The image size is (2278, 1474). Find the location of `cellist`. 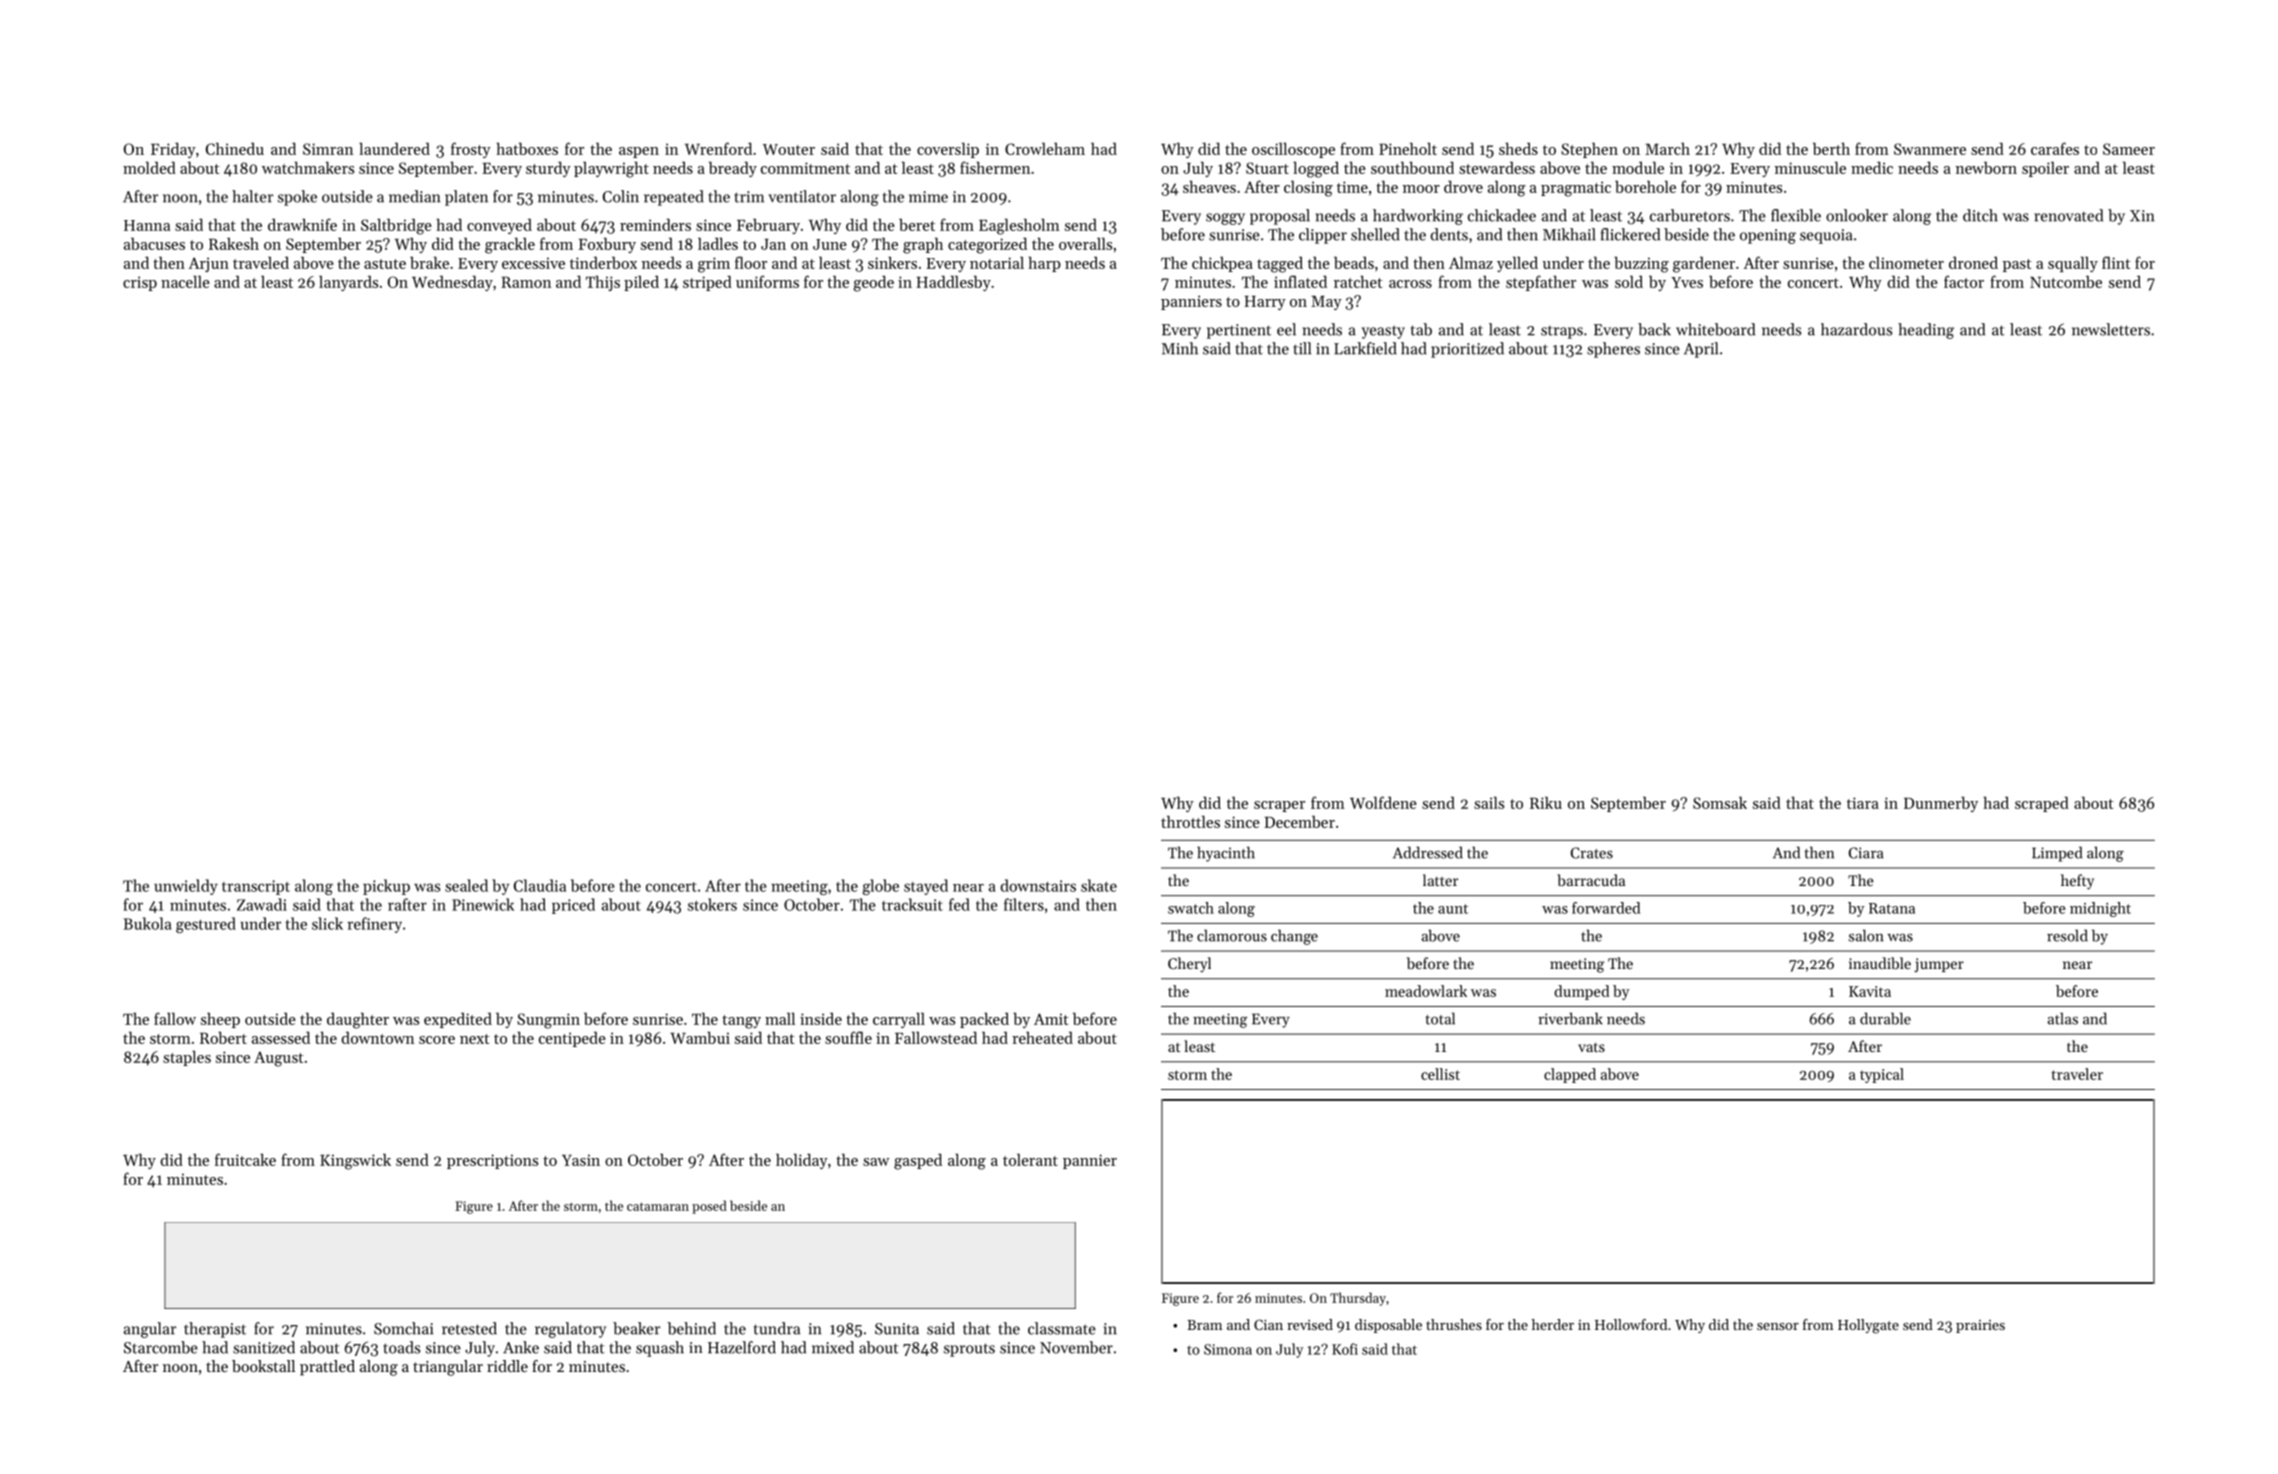

cellist is located at coordinates (1440, 1074).
